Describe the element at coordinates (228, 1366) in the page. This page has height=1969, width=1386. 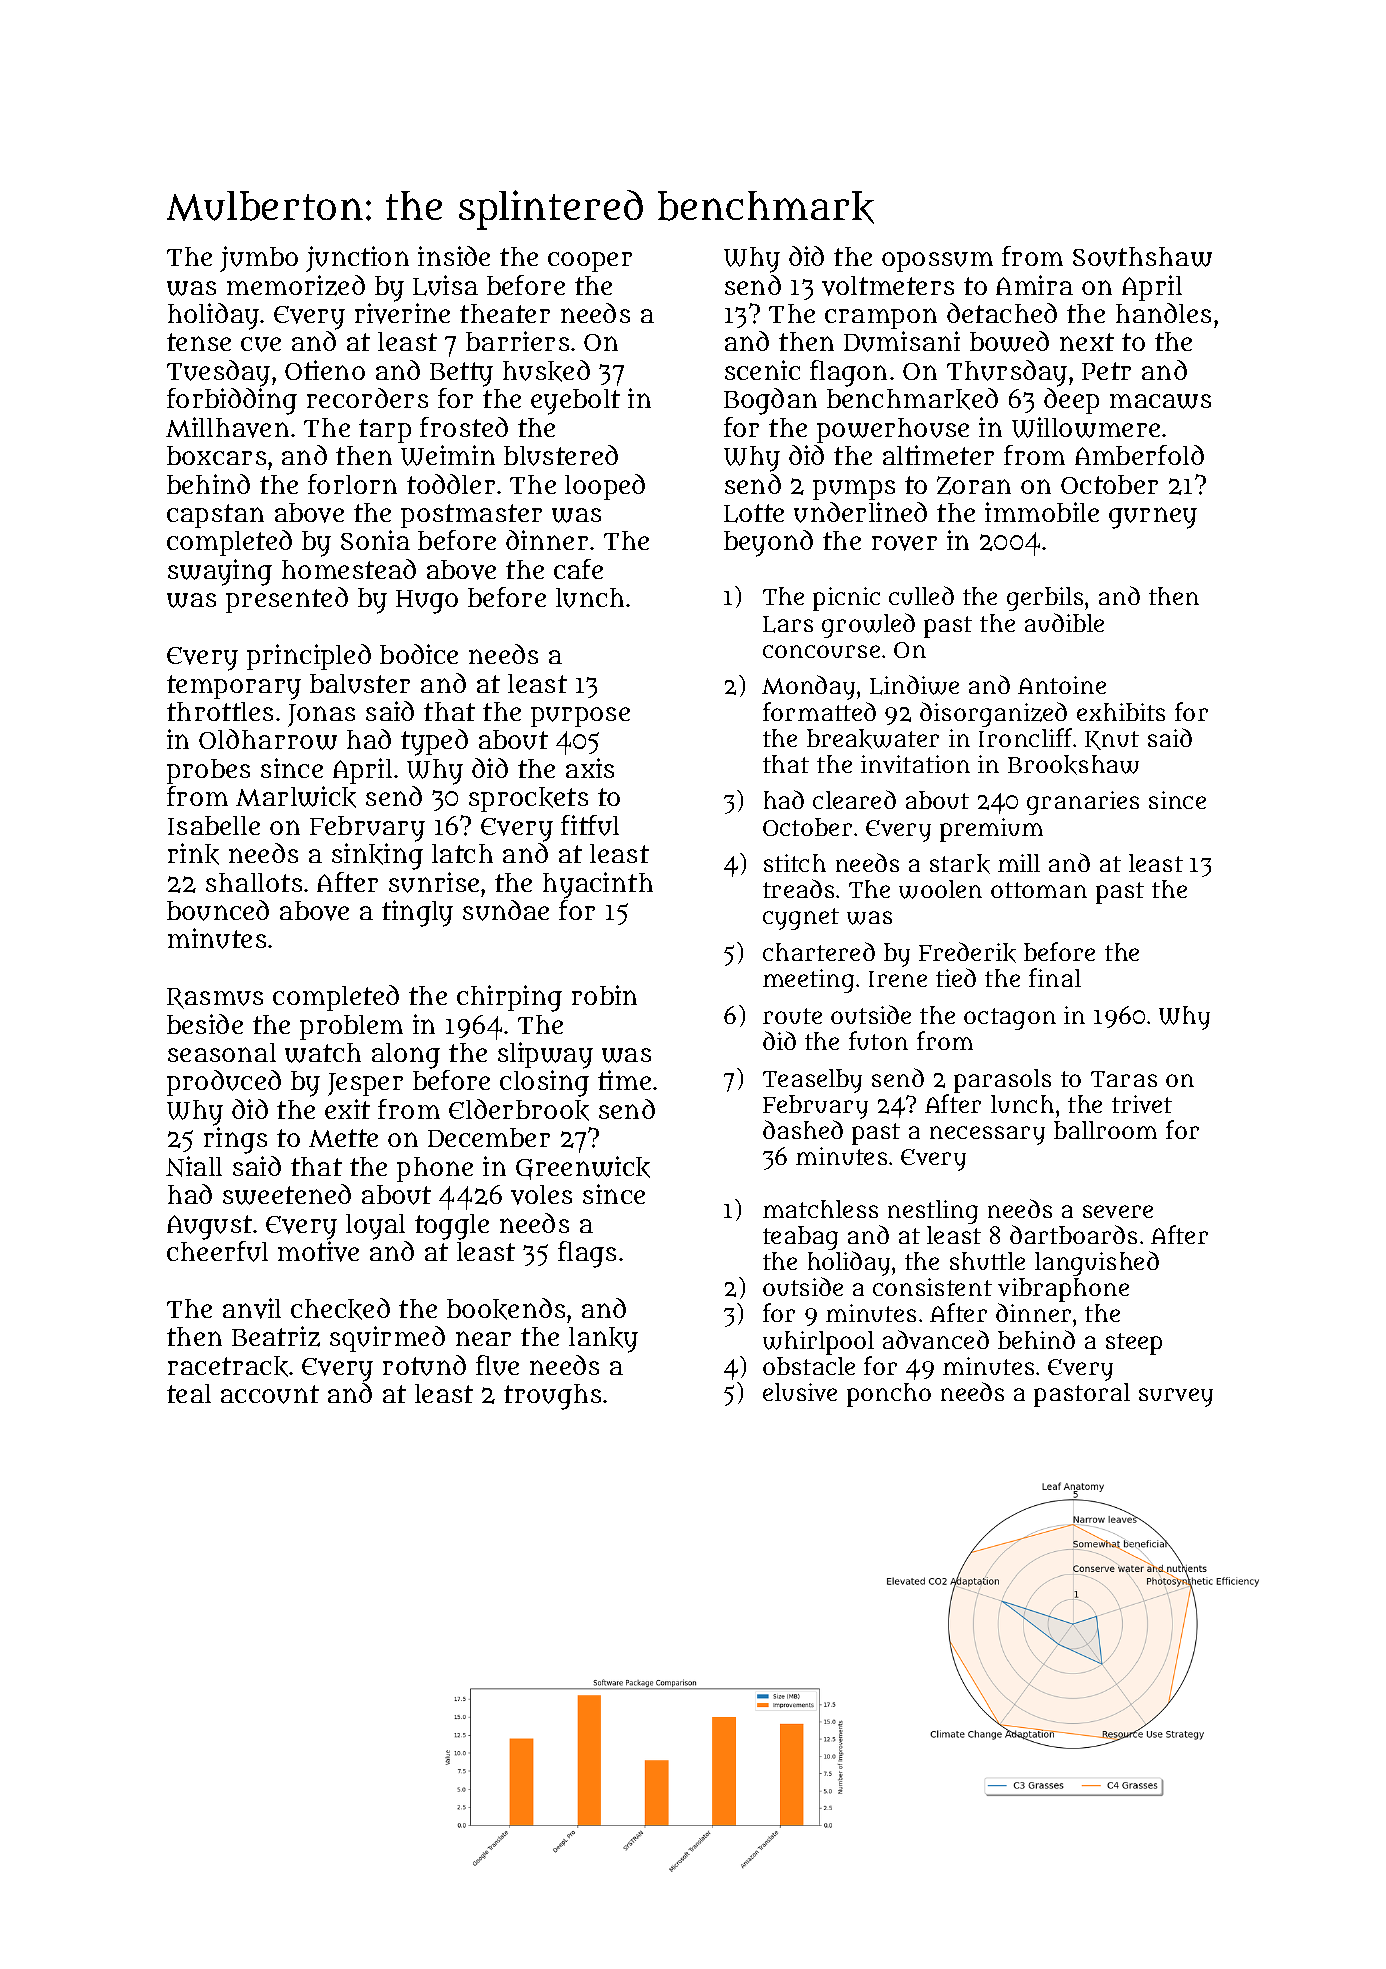
I see `racetrack` at that location.
